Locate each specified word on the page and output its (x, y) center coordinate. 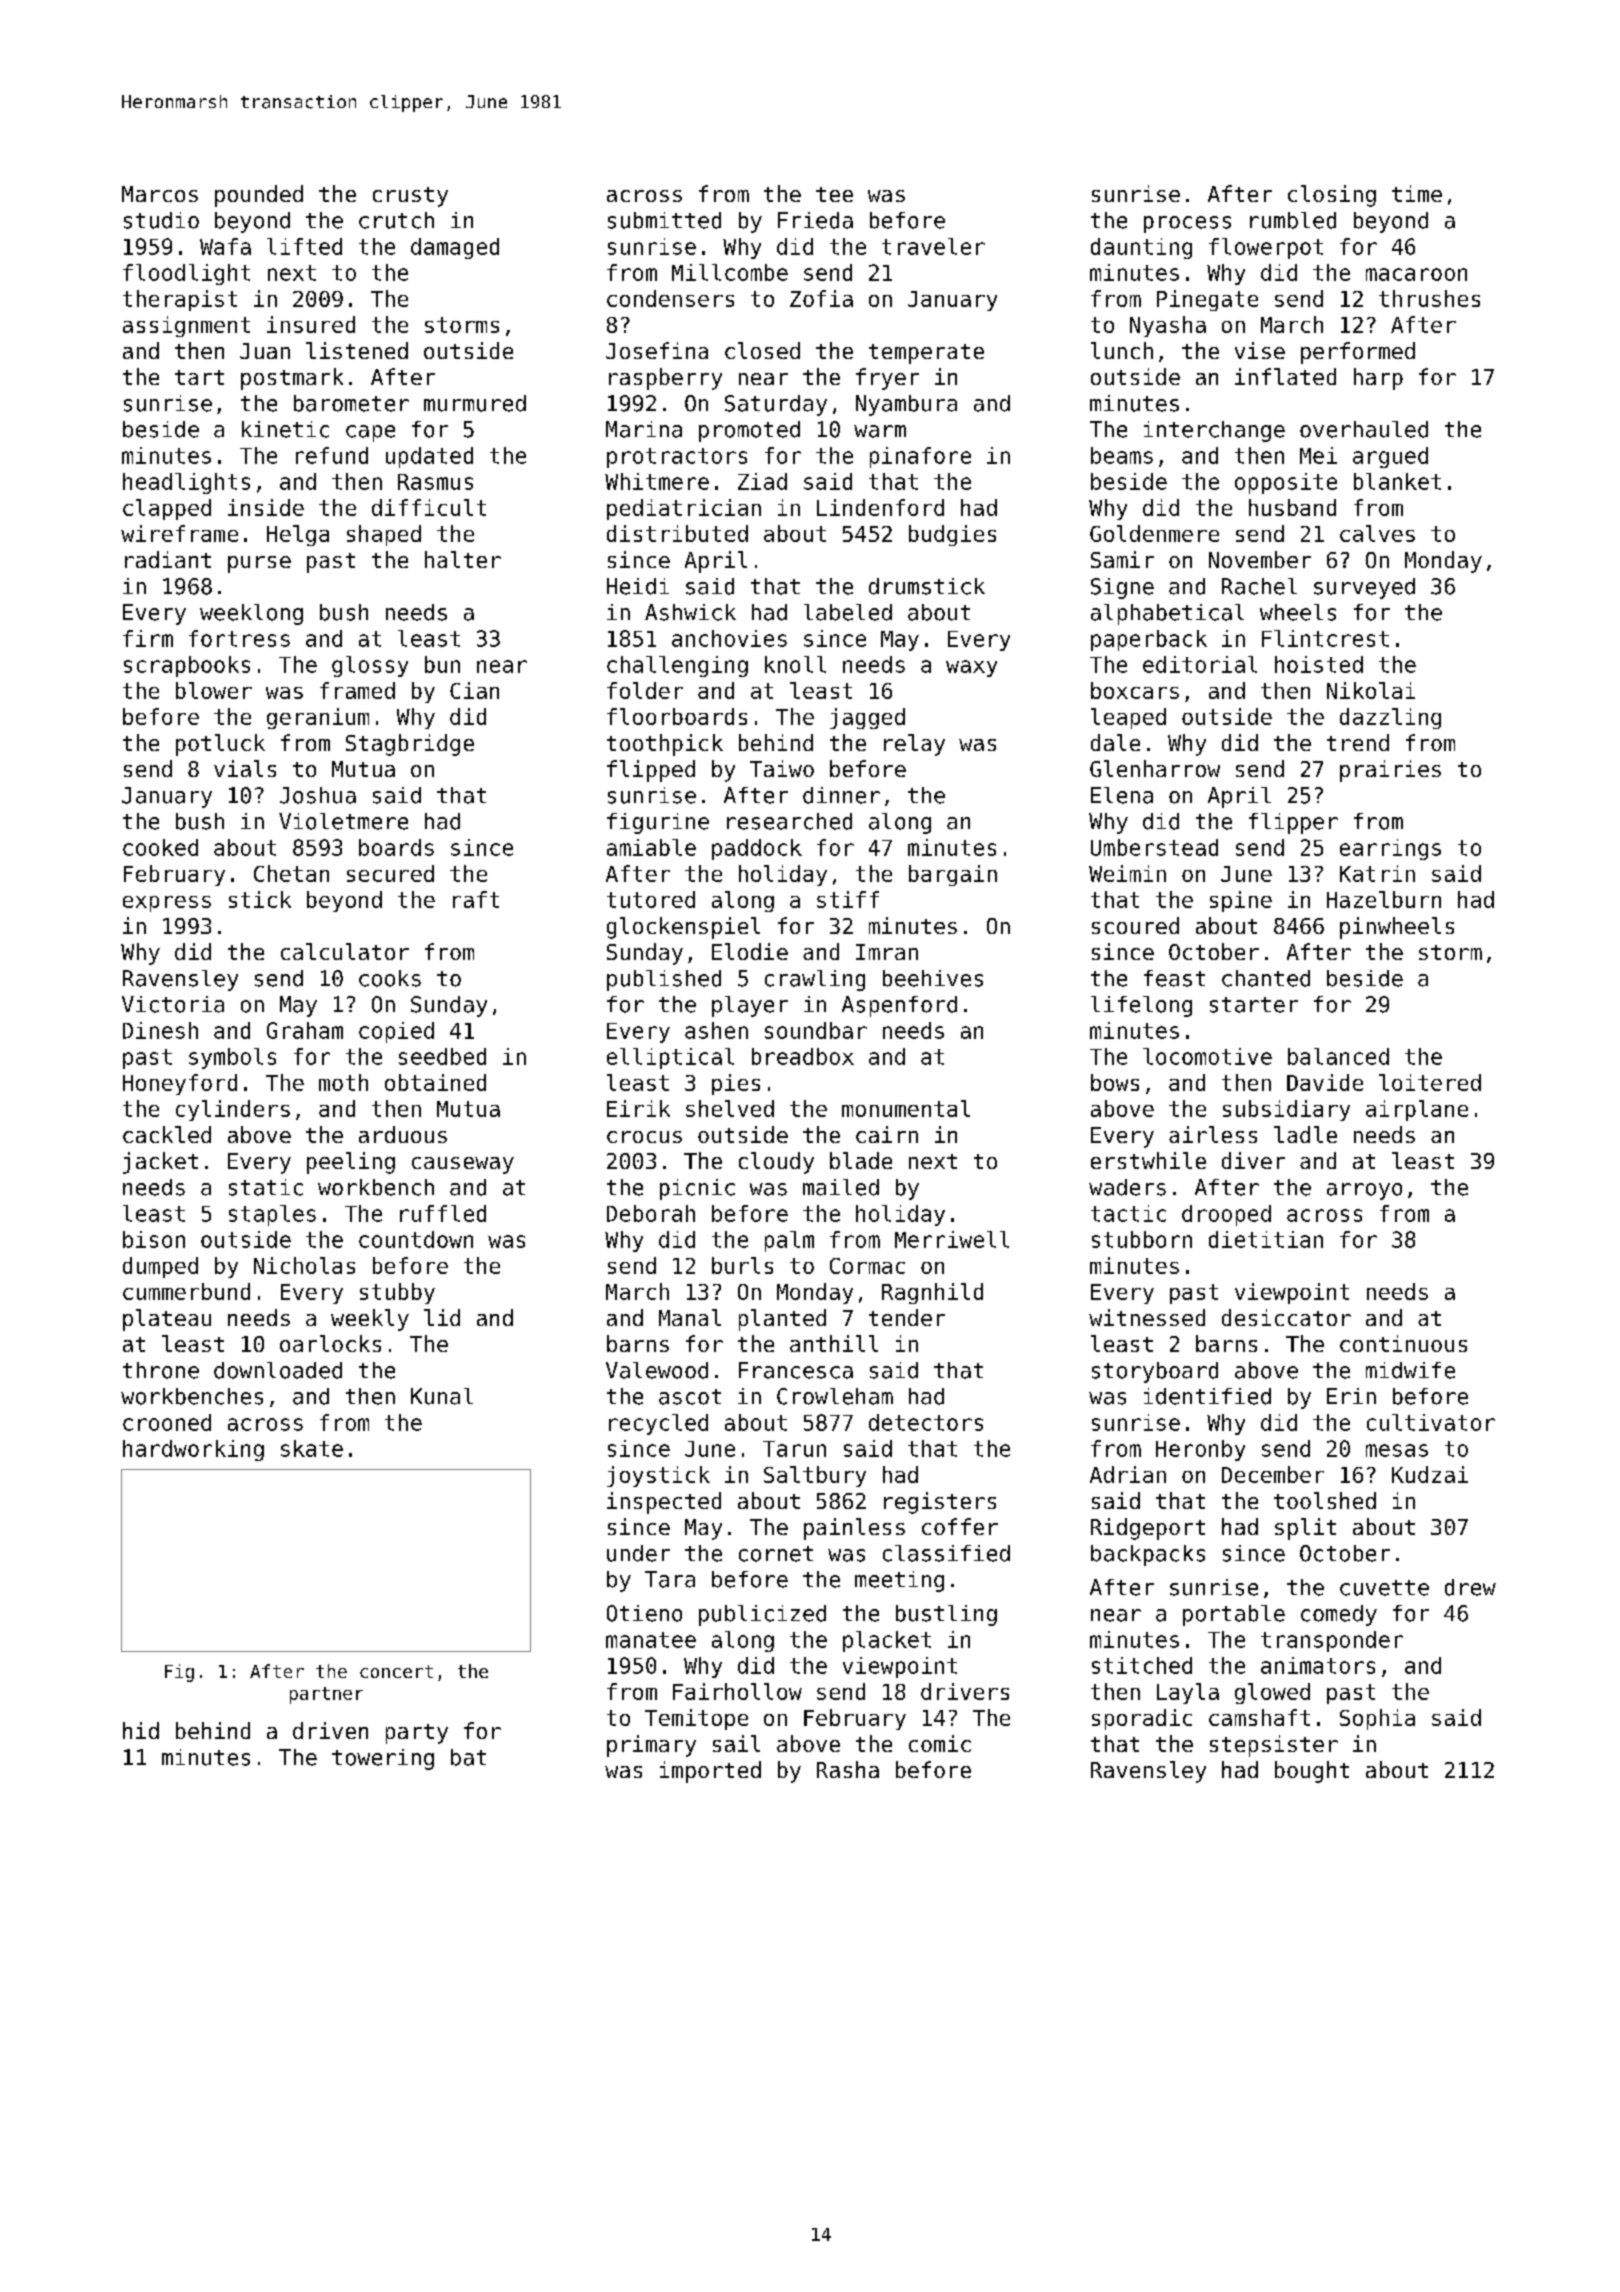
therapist (180, 300)
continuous (1403, 1343)
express (167, 904)
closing (1332, 196)
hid (141, 1730)
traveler (933, 246)
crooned (167, 1422)
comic (940, 1743)
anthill (834, 1343)
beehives (933, 978)
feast (1174, 978)
